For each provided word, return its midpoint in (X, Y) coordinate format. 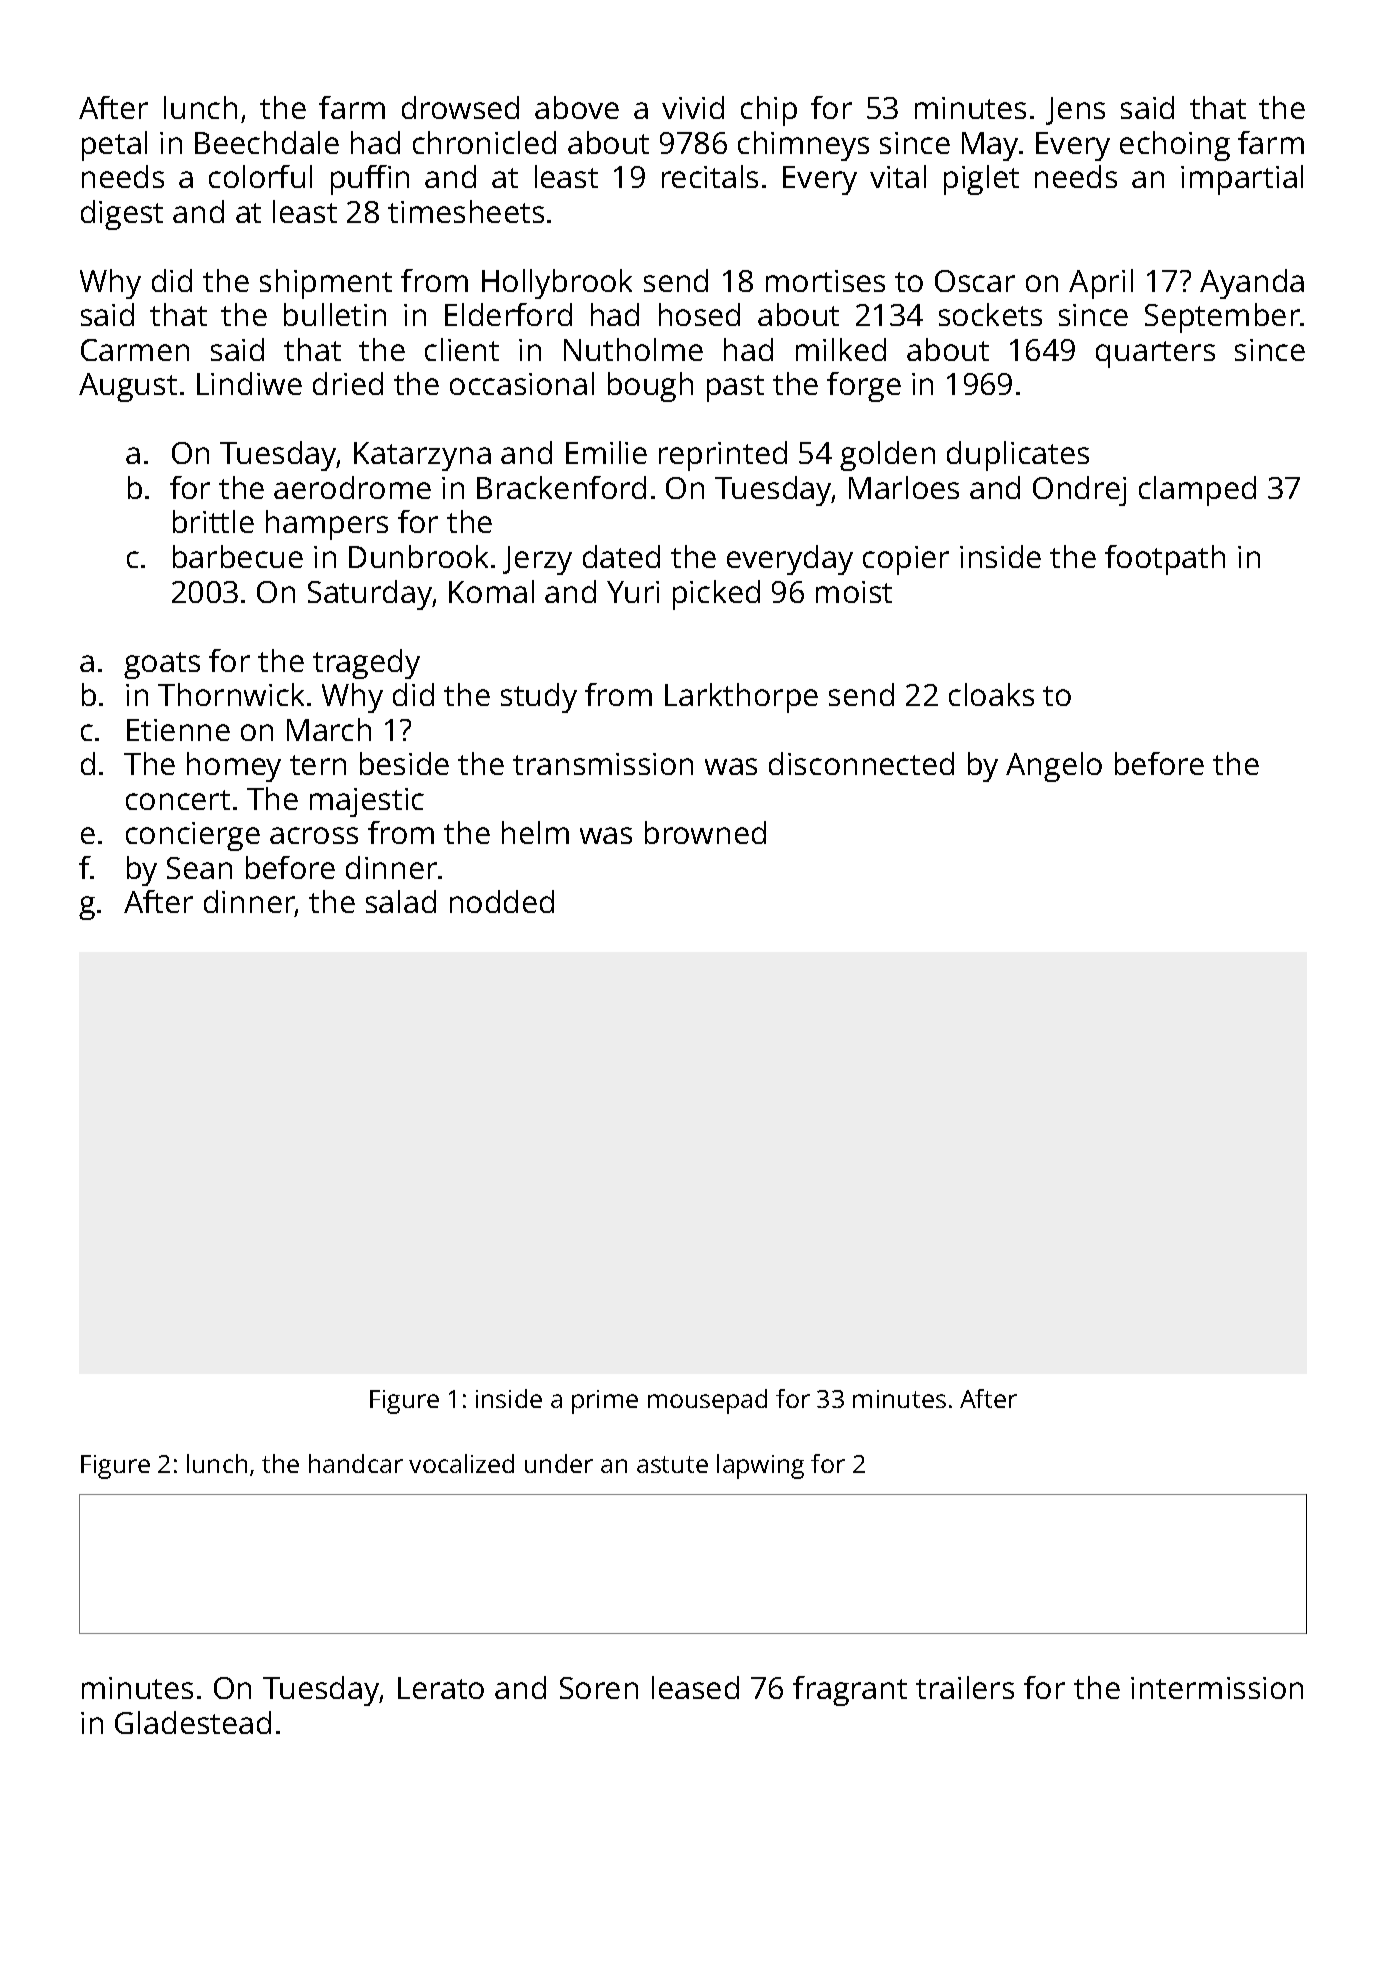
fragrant (850, 1691)
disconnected (861, 763)
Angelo (1054, 767)
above (577, 107)
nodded (502, 901)
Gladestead (193, 1722)
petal (114, 146)
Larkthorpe (741, 698)
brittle (213, 521)
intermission (1217, 1688)
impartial (1242, 180)
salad (401, 901)
